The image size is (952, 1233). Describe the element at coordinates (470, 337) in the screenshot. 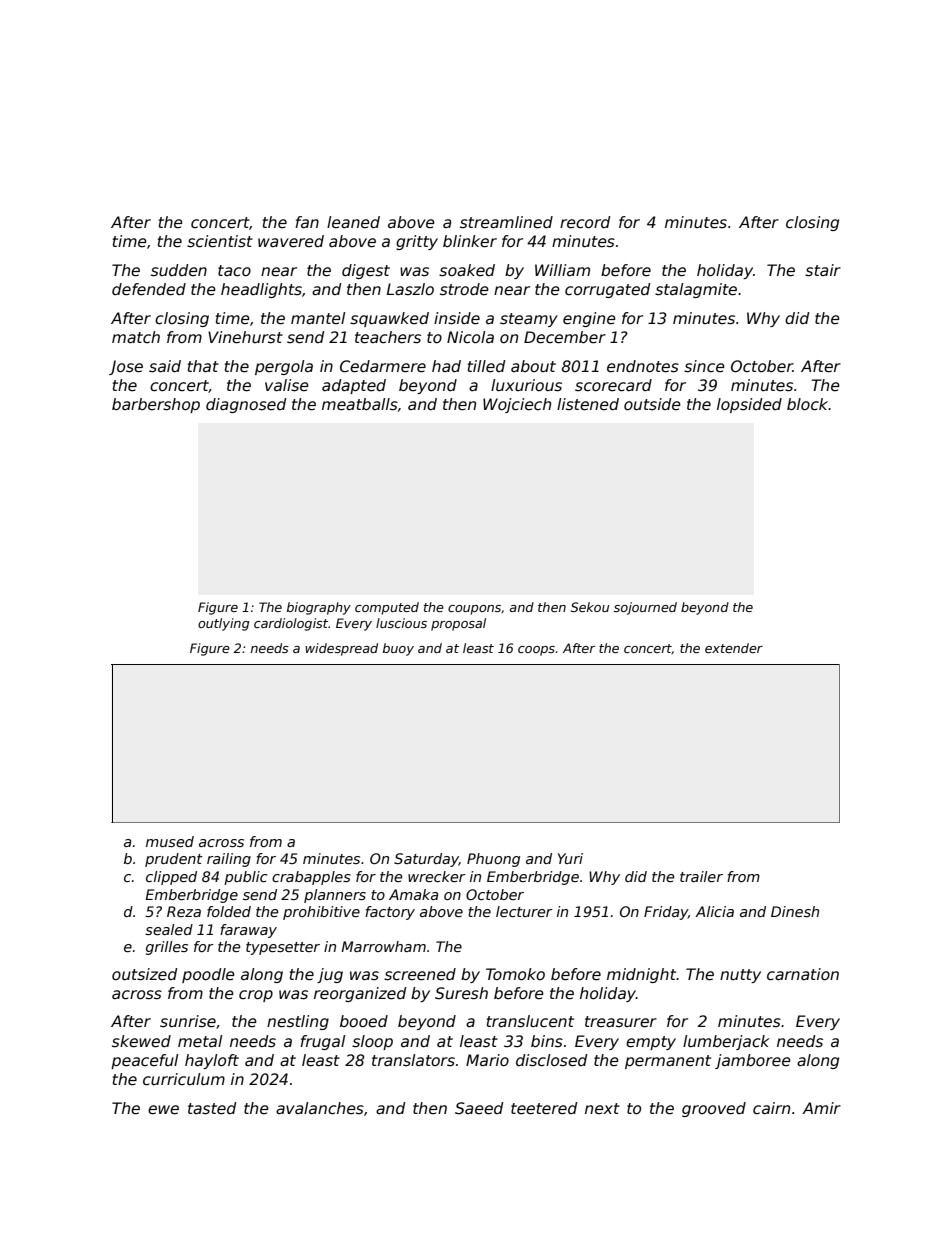

I see `Nicola` at that location.
